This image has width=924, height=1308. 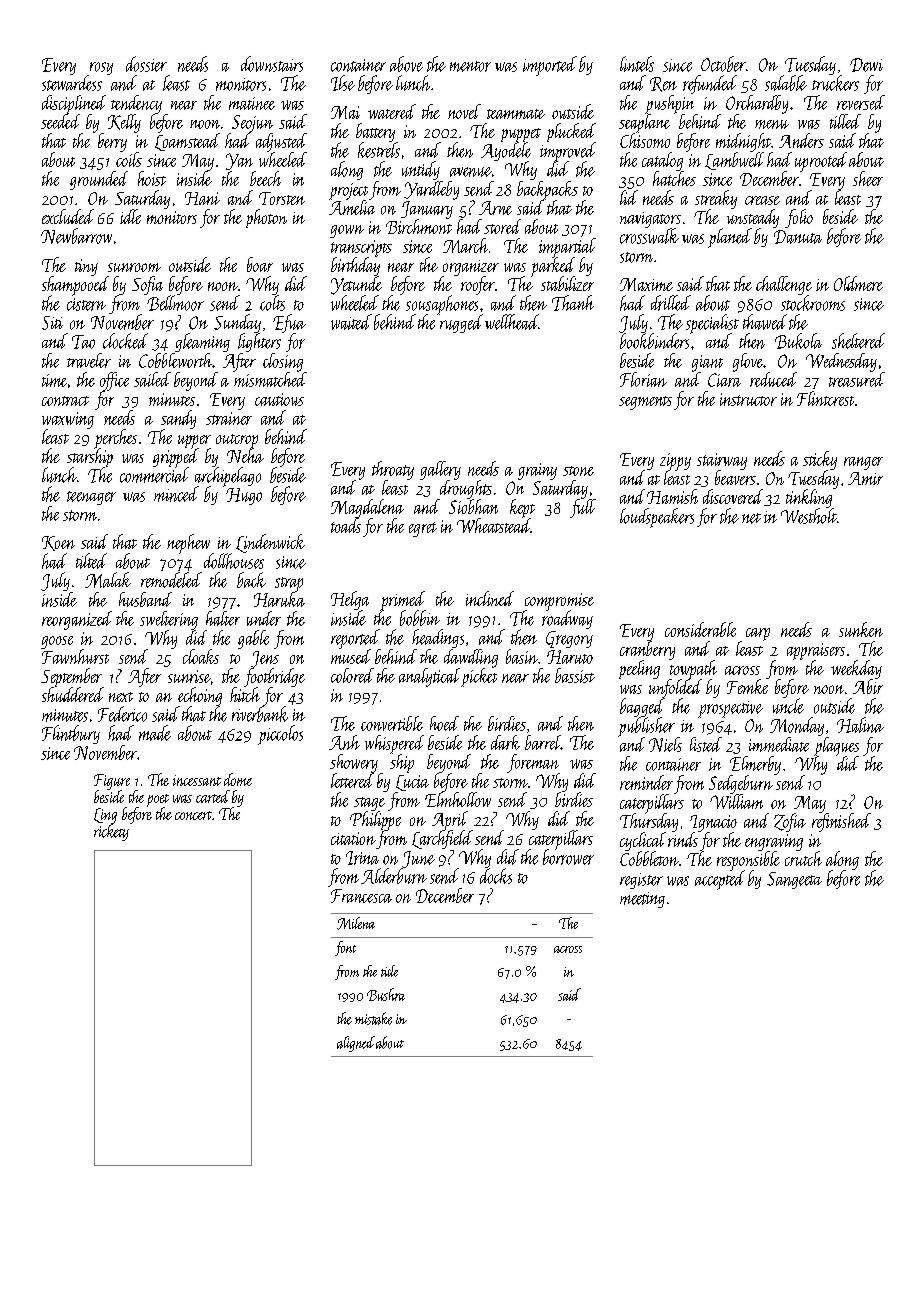 I want to click on sousaphones, so click(x=442, y=305).
